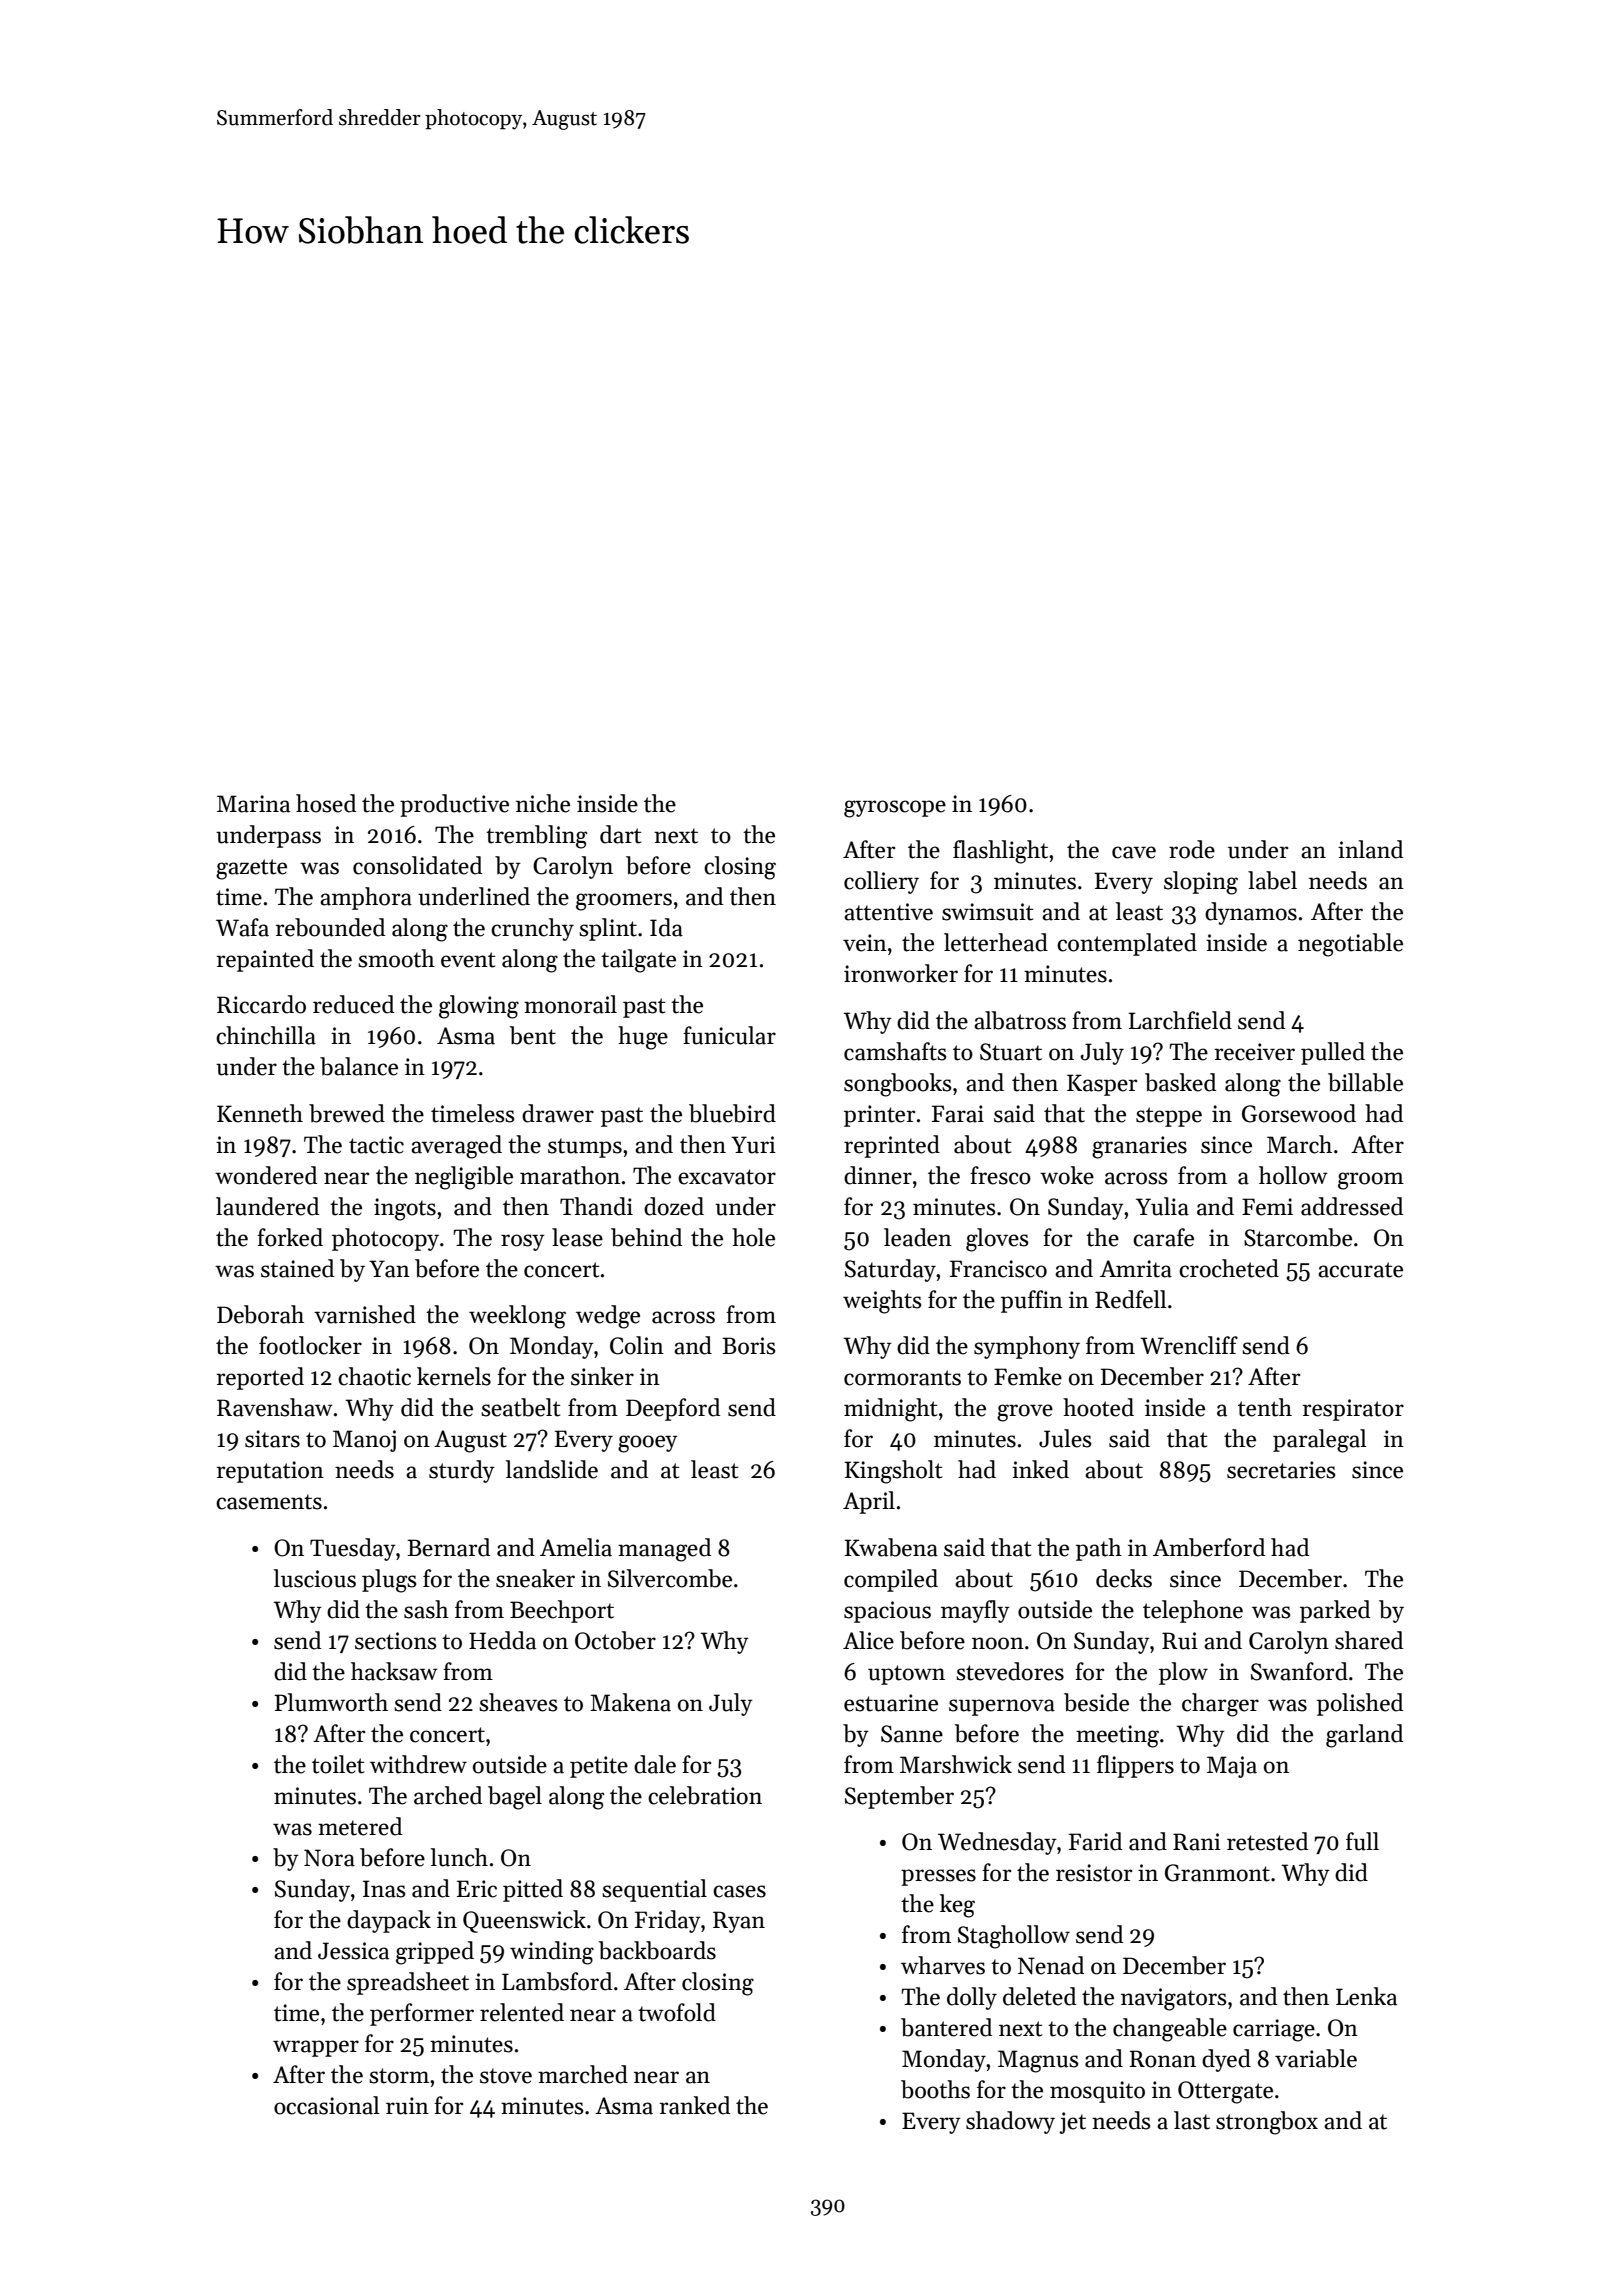 The width and height of the screenshot is (1620, 2292). Describe the element at coordinates (677, 2012) in the screenshot. I see `twofold` at that location.
